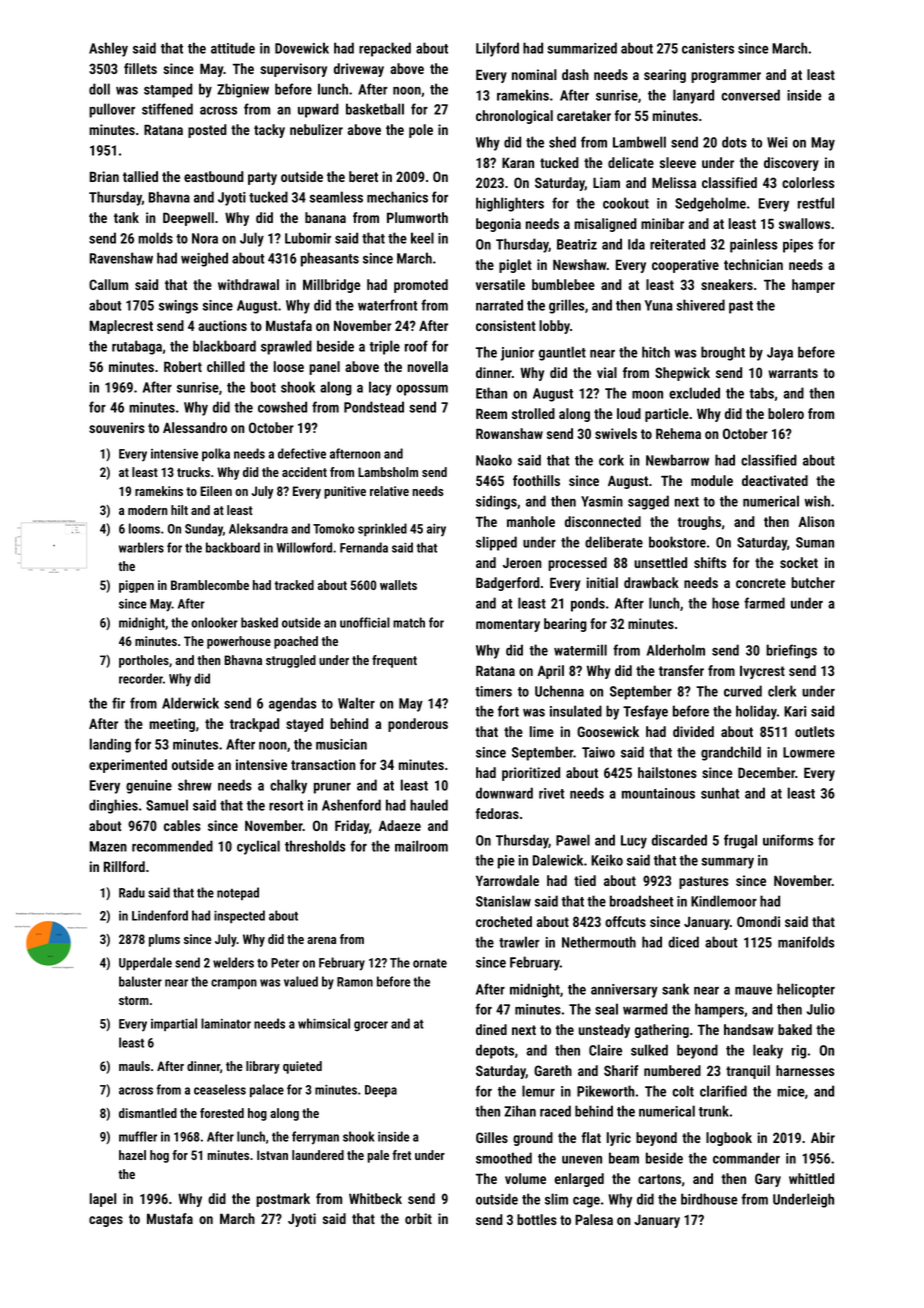  I want to click on Suman, so click(815, 542).
